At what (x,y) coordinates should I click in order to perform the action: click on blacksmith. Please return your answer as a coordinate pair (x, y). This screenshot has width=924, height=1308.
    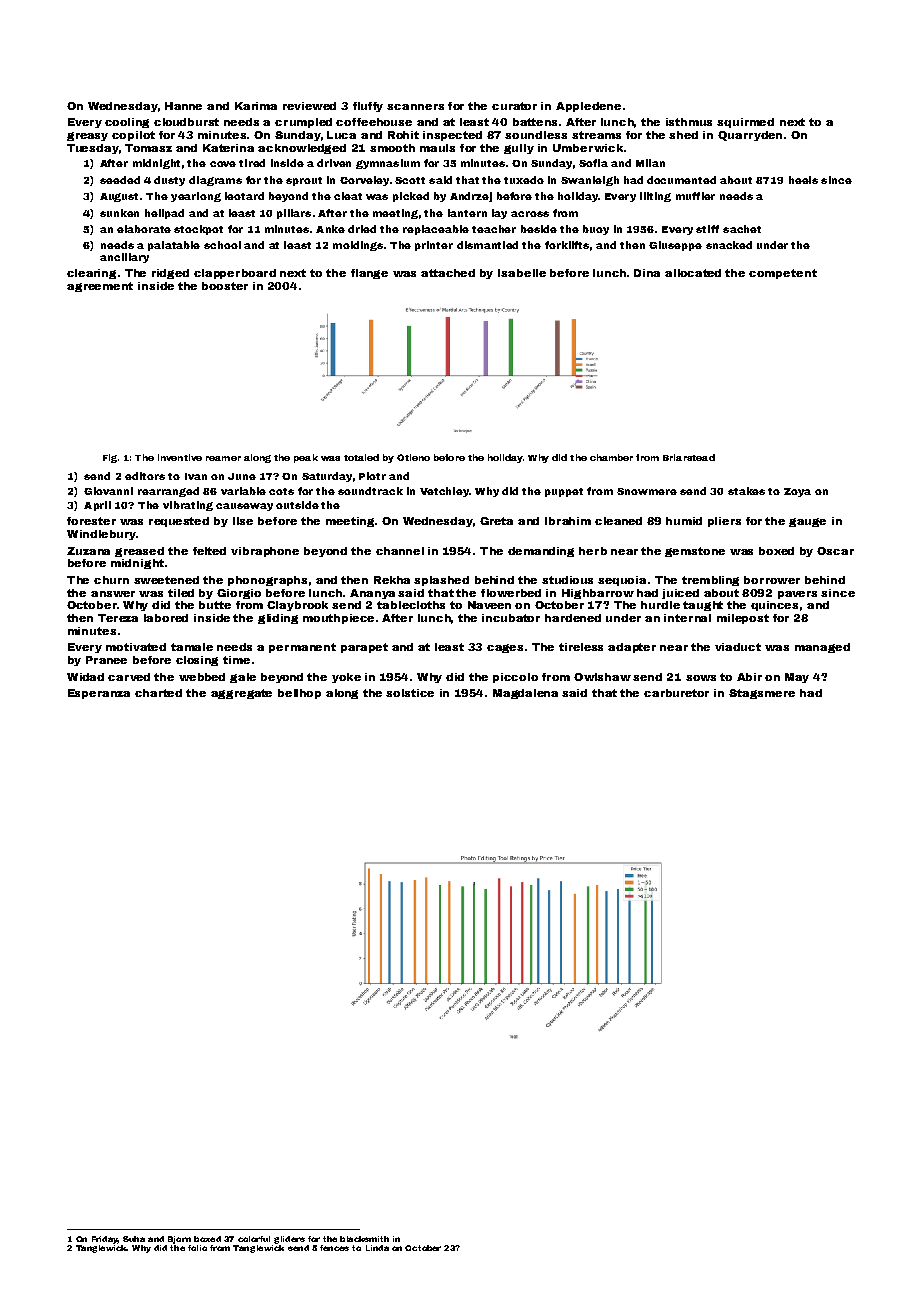
    Looking at the image, I should click on (364, 1239).
